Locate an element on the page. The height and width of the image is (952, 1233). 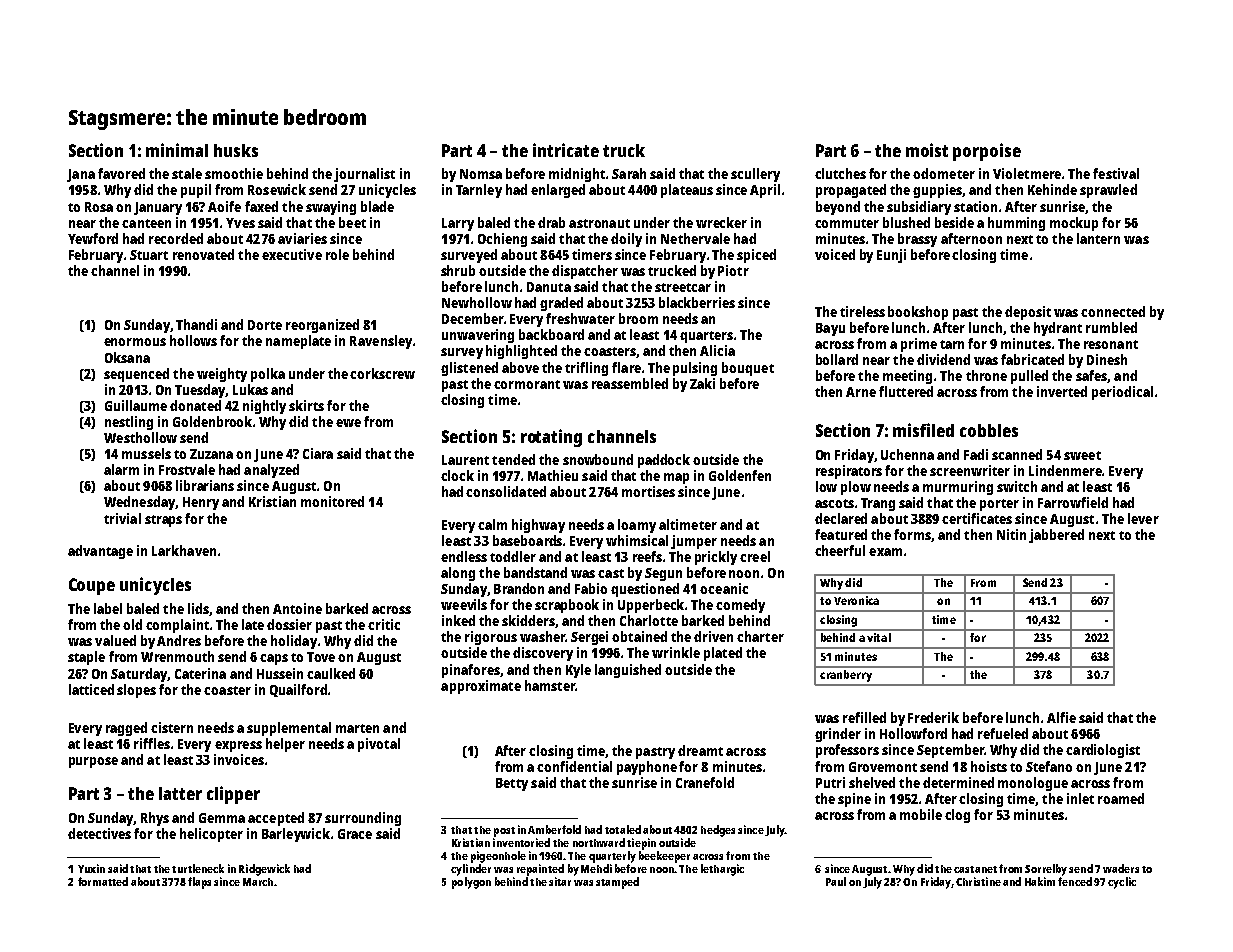
comedy is located at coordinates (740, 606).
